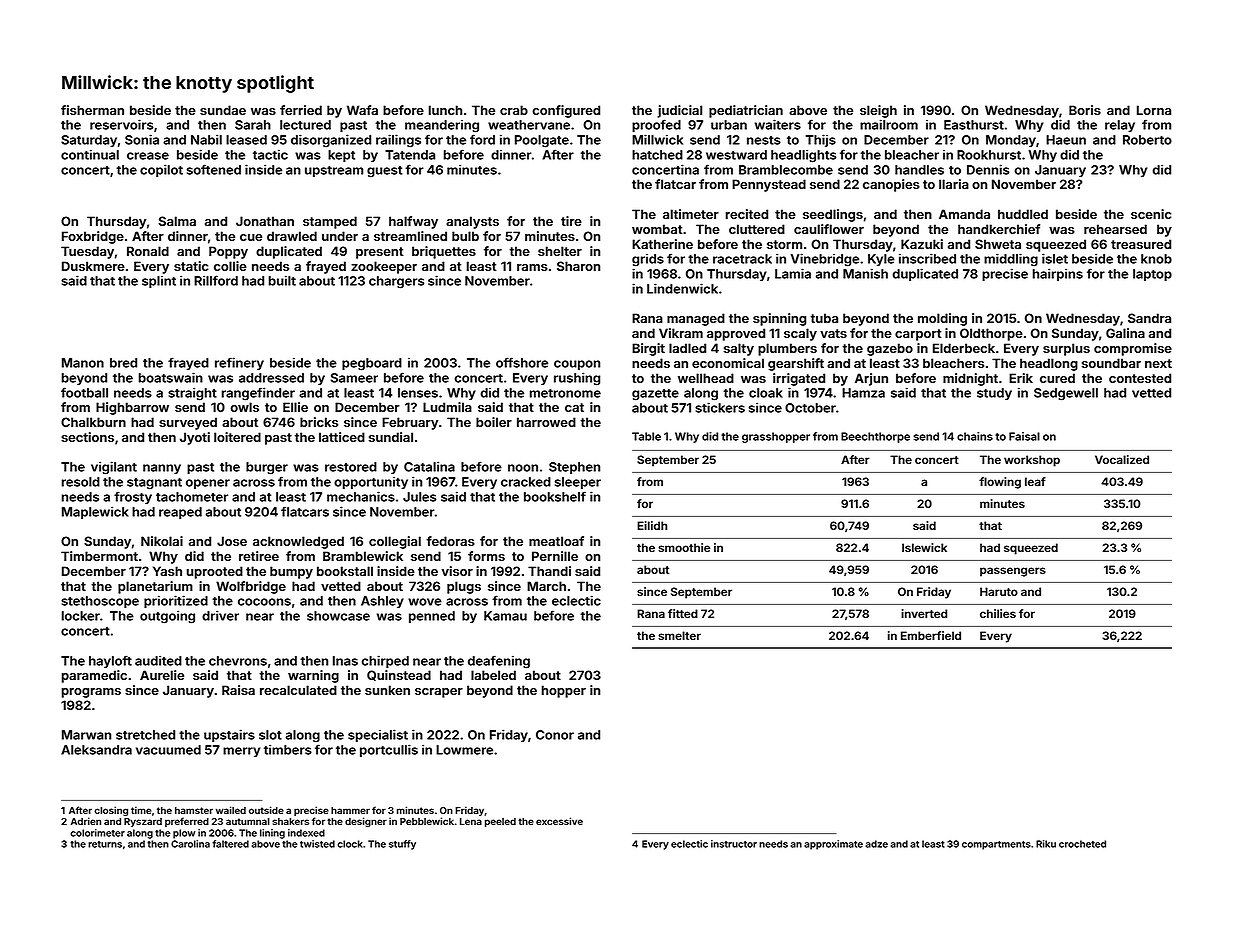 The width and height of the screenshot is (1233, 952). I want to click on Raisa, so click(238, 690).
